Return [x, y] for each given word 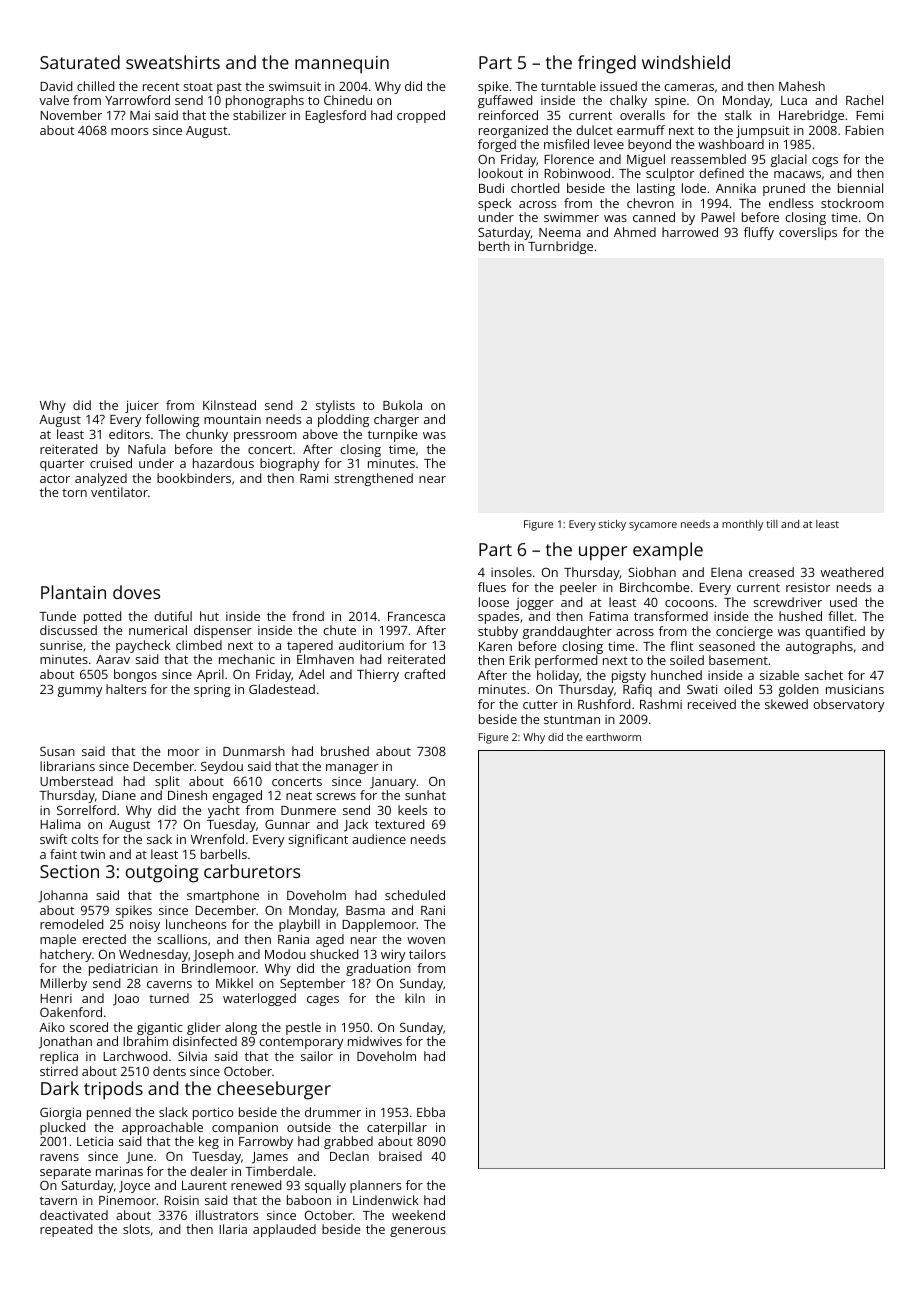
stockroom [852, 203]
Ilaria [233, 1229]
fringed [607, 64]
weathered [852, 572]
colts [84, 839]
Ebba [431, 1112]
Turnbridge [560, 247]
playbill [299, 925]
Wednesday [153, 955]
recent [161, 87]
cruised [111, 463]
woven [426, 940]
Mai [140, 115]
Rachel [864, 100]
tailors [427, 954]
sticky [612, 525]
